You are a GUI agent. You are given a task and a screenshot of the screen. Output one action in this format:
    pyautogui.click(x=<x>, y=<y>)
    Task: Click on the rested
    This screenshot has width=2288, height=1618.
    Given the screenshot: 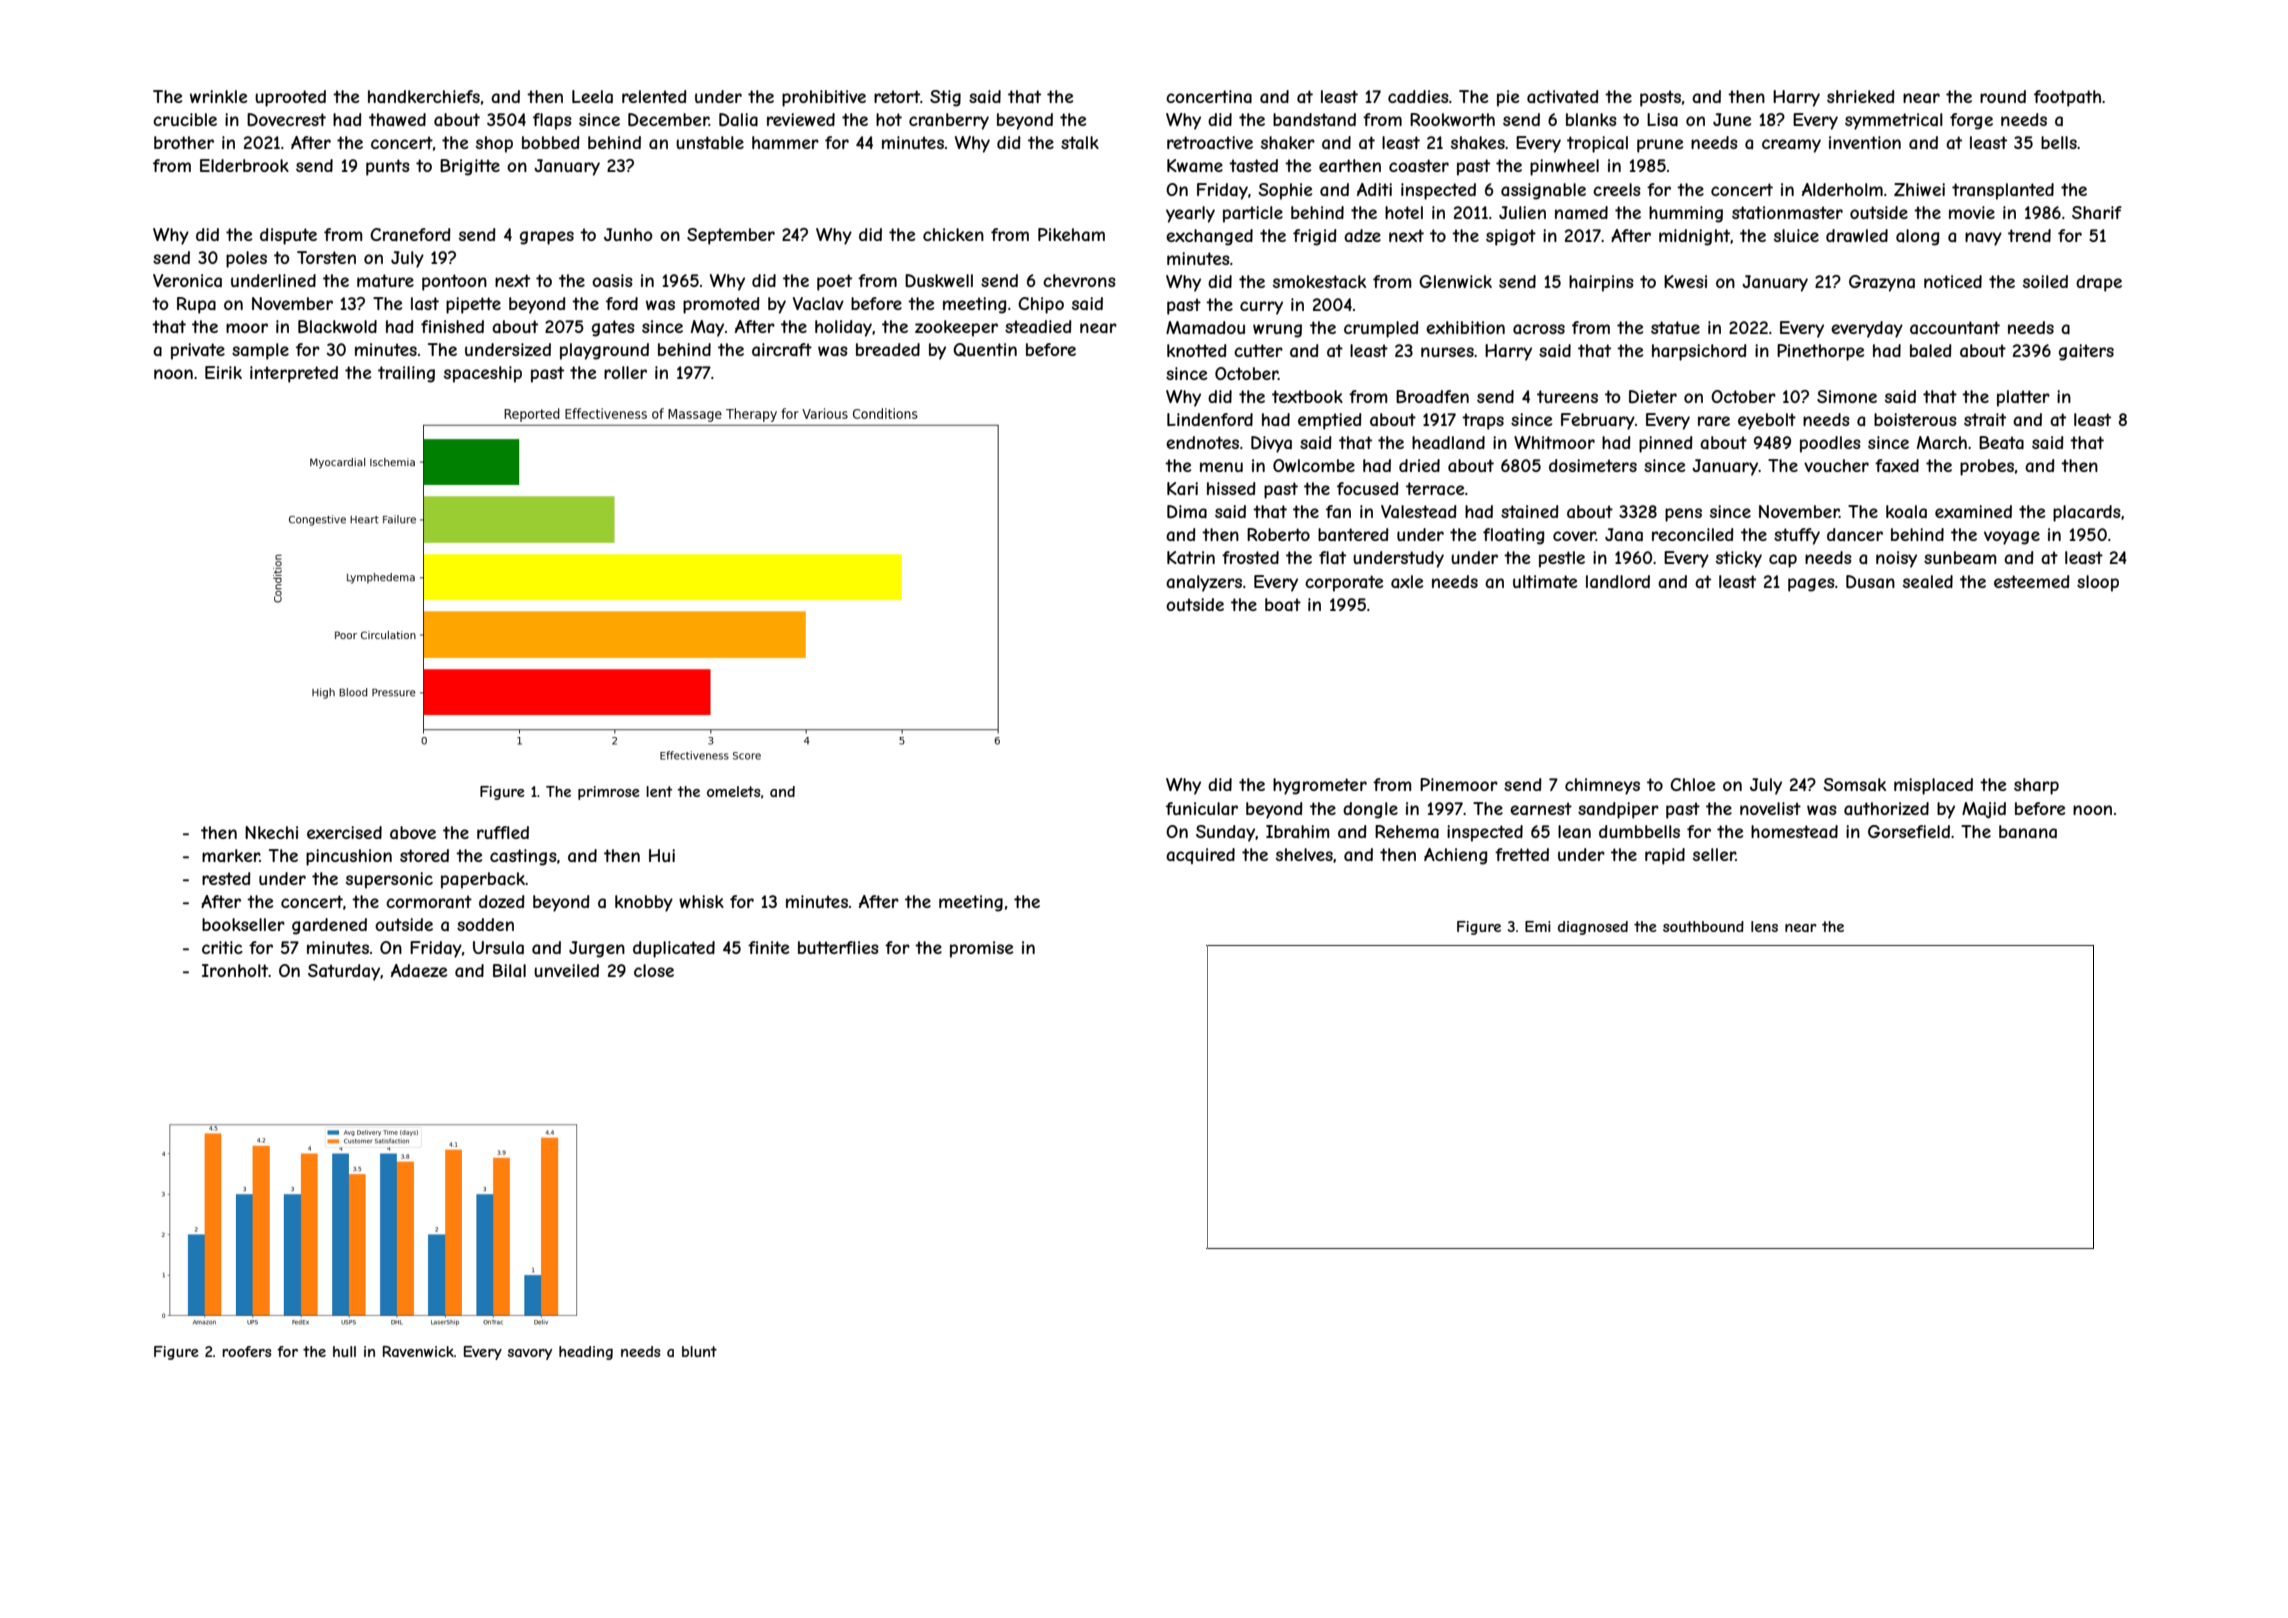 What is the action you would take?
    pyautogui.click(x=226, y=878)
